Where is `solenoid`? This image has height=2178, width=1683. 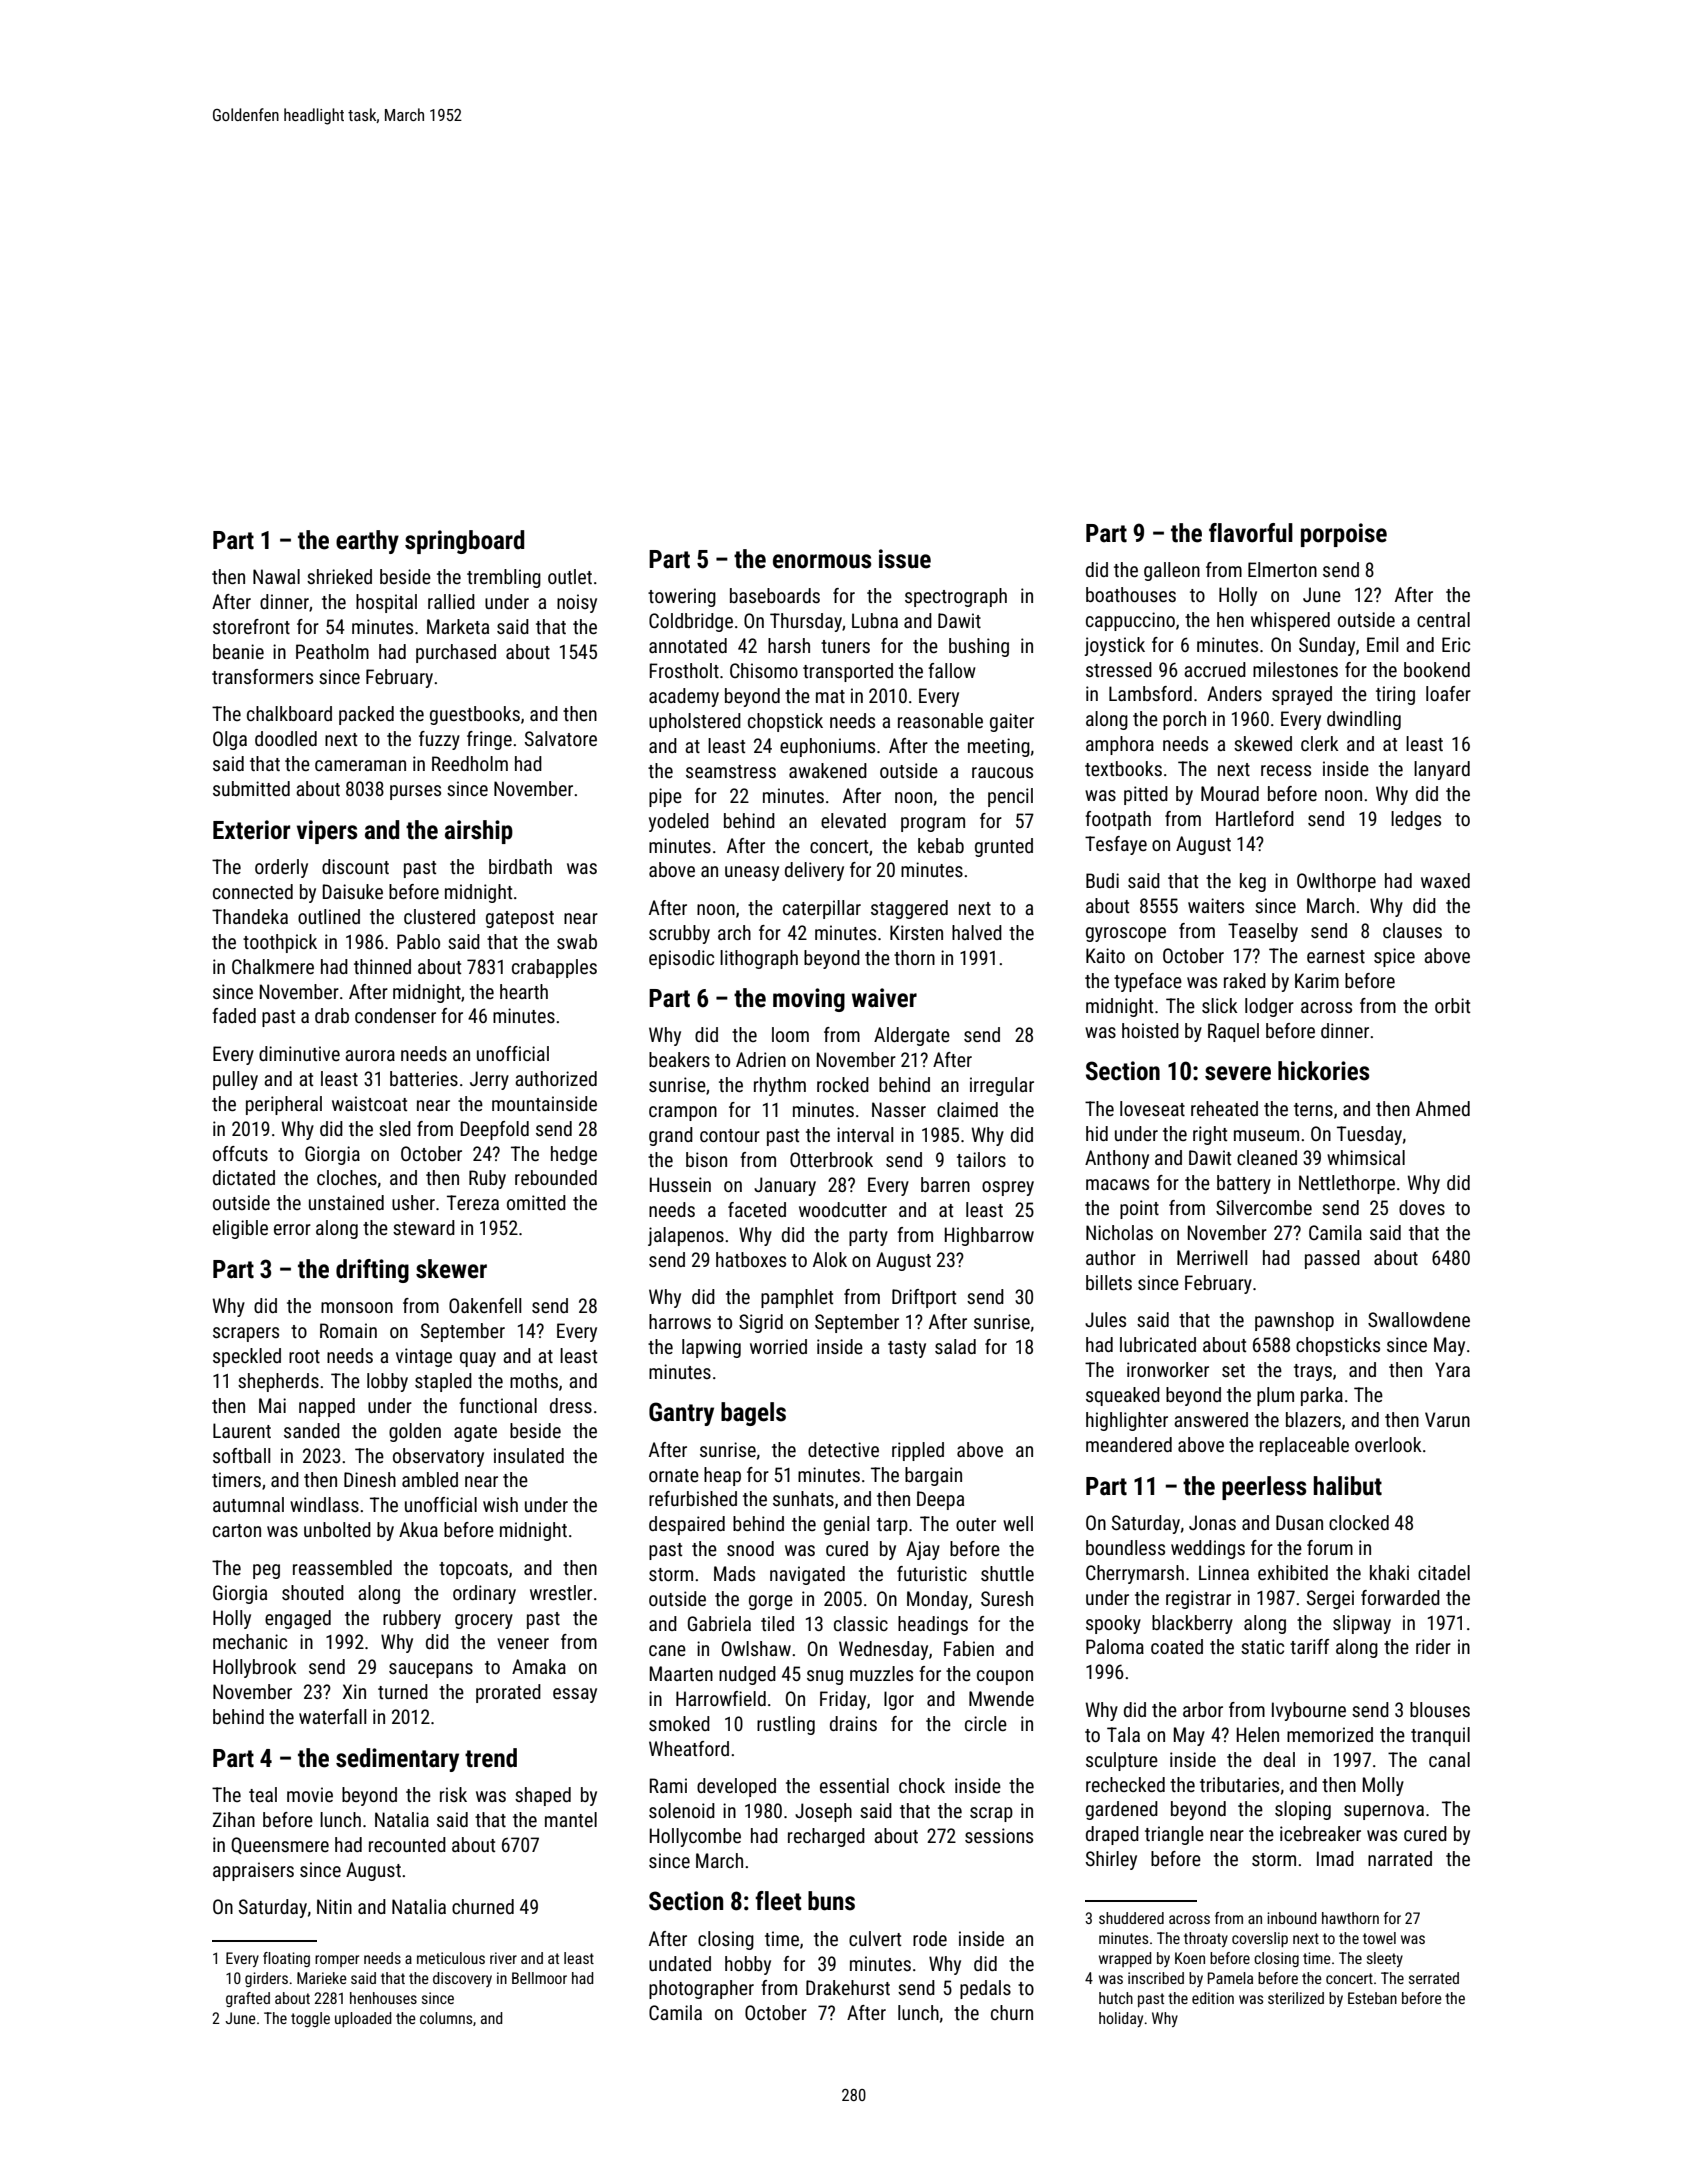
solenoid is located at coordinates (682, 1810).
